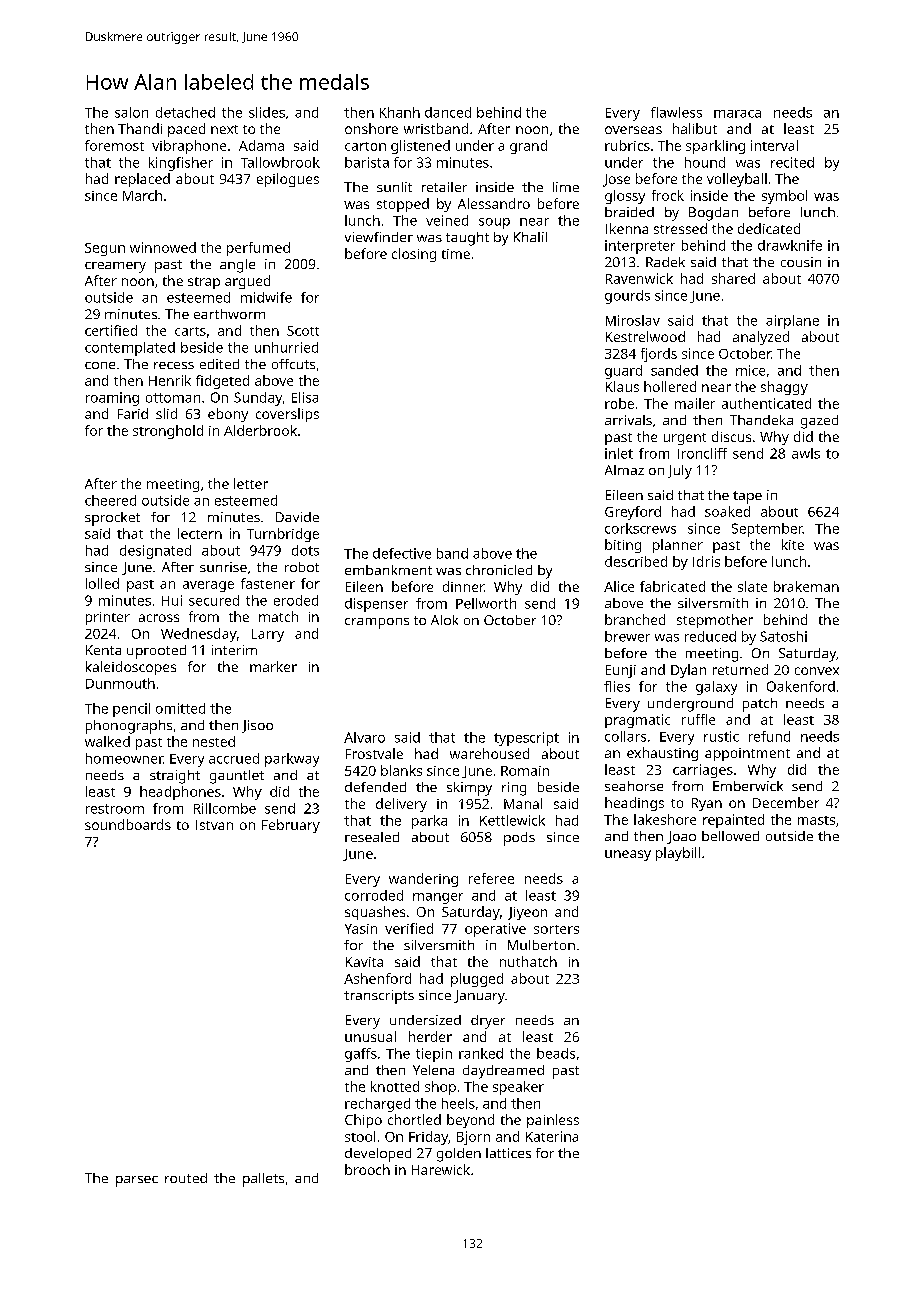 Image resolution: width=924 pixels, height=1308 pixels. Describe the element at coordinates (110, 500) in the image. I see `cheered` at that location.
